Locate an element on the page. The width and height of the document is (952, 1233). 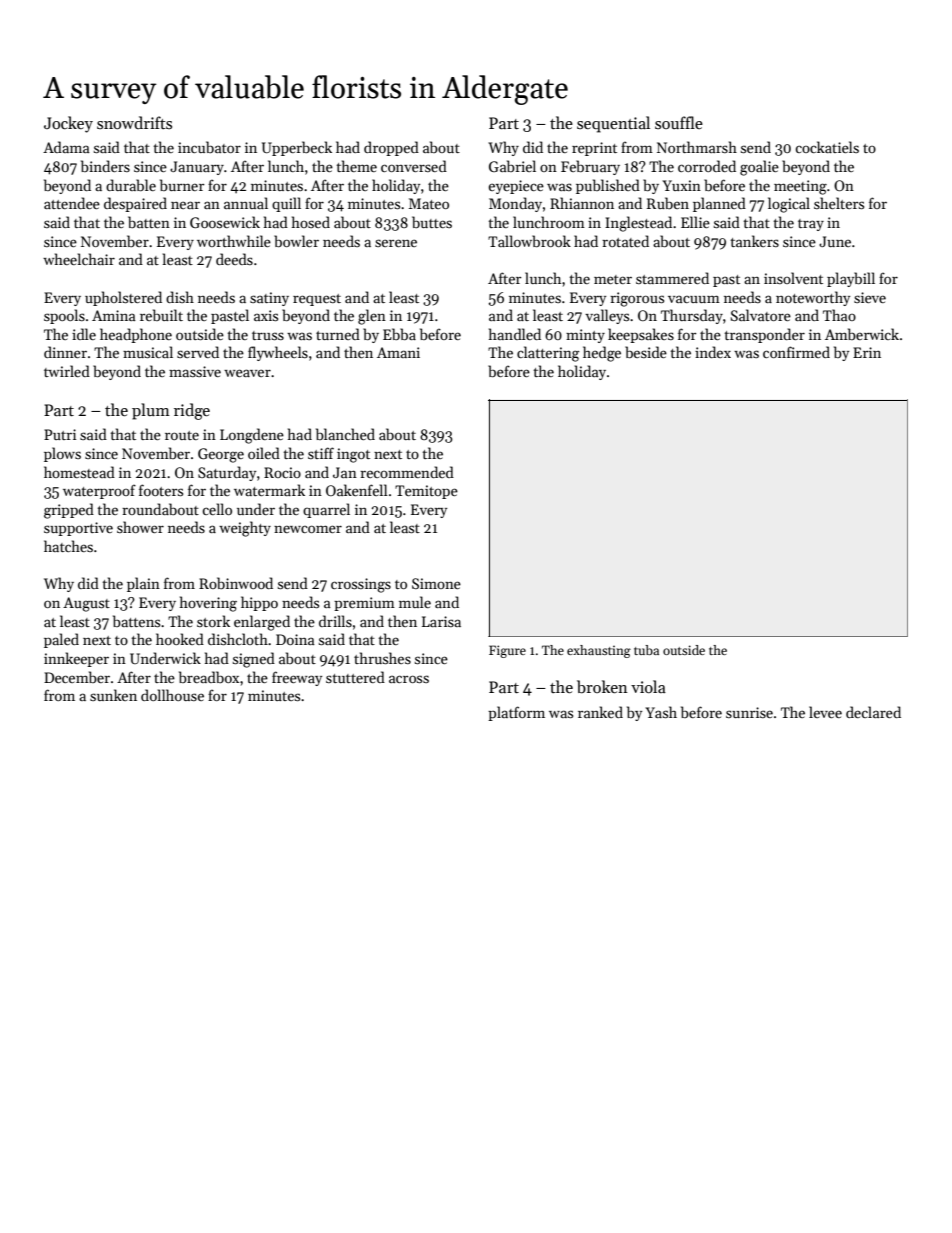
Upperbeck is located at coordinates (297, 148).
